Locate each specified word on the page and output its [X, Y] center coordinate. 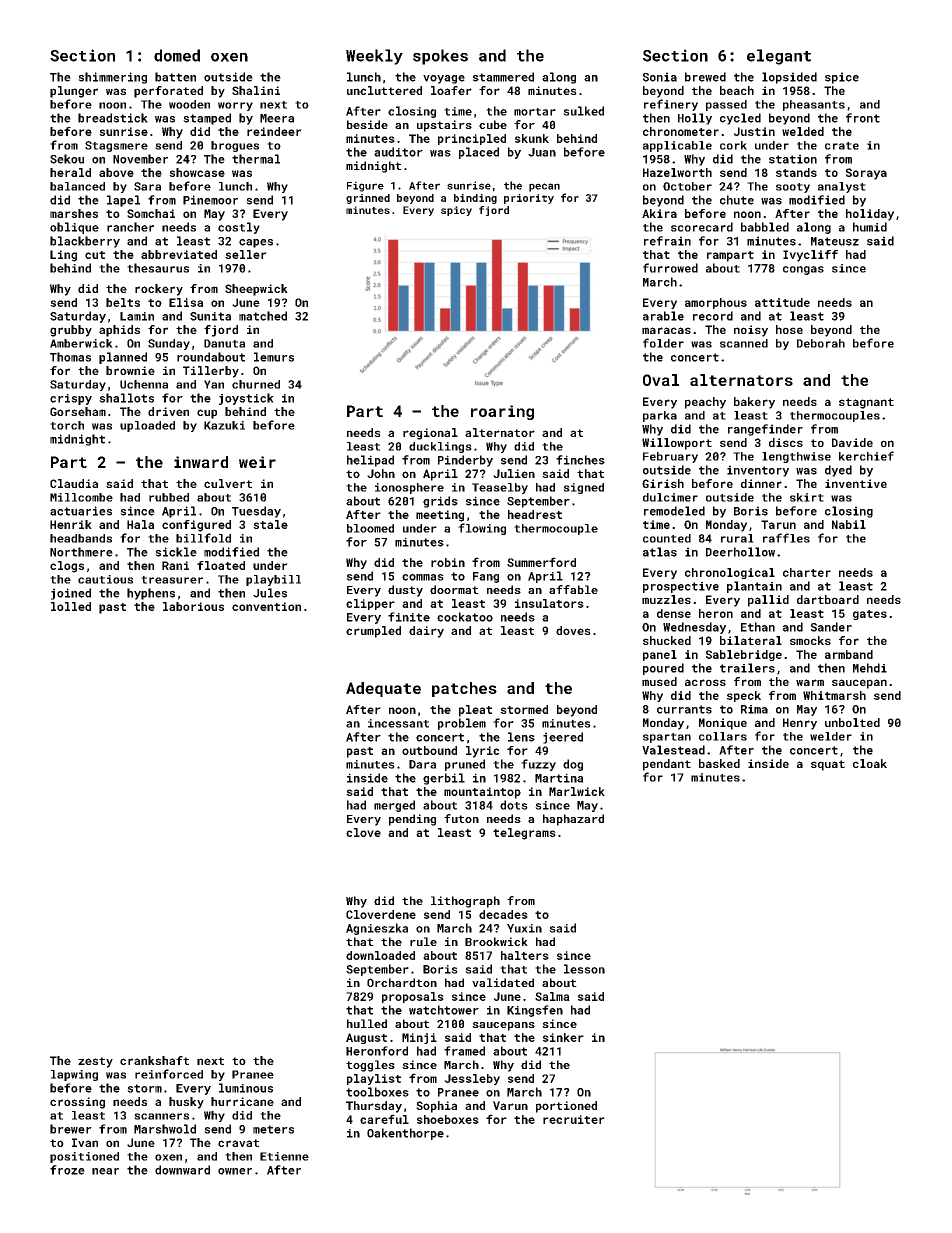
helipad [370, 461]
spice [842, 78]
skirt [807, 497]
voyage [444, 79]
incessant [398, 723]
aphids [119, 331]
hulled [367, 1023]
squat [828, 765]
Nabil [849, 524]
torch [67, 425]
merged [394, 806]
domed [177, 55]
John [381, 473]
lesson [584, 969]
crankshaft [154, 1060]
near [105, 1171]
